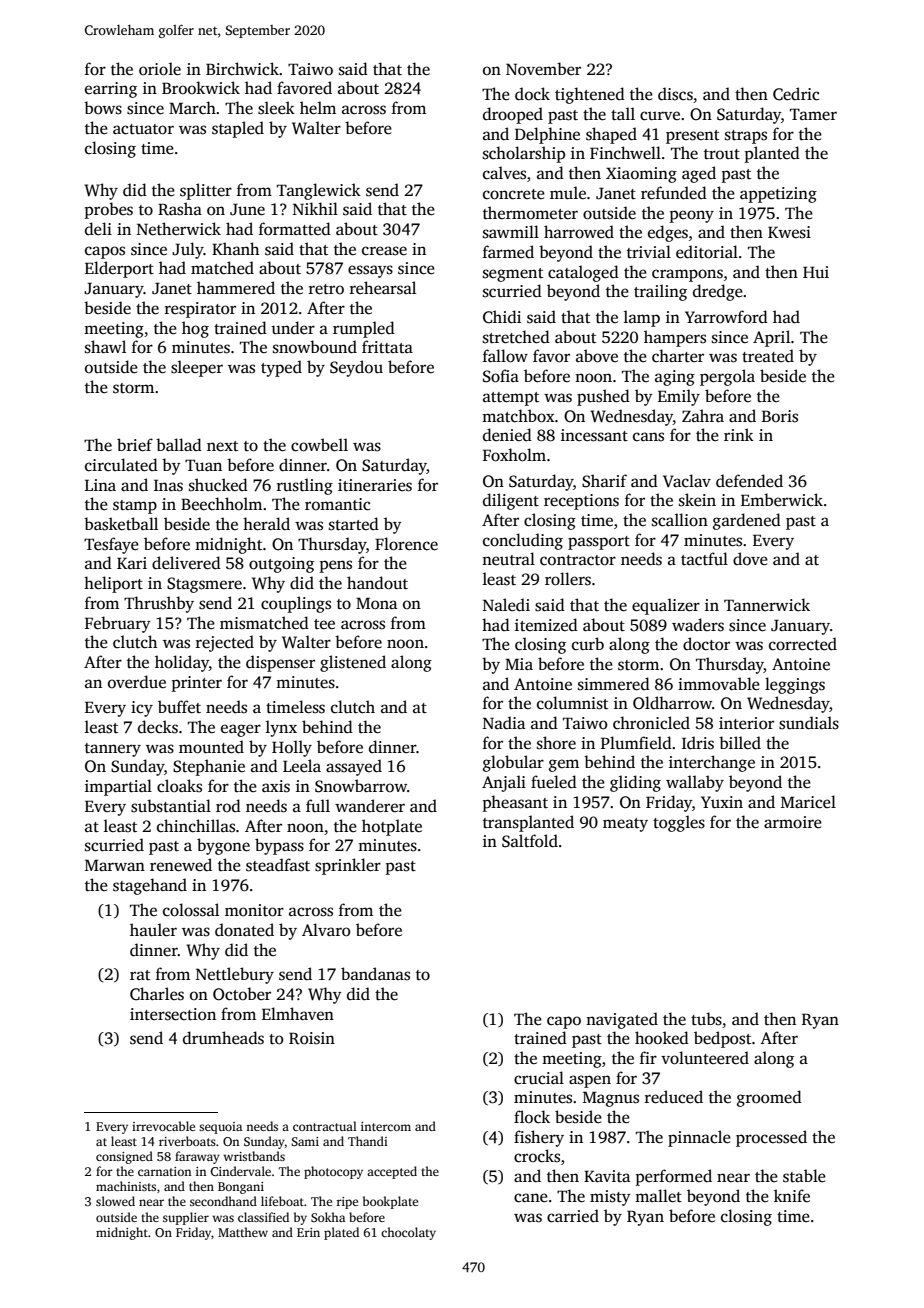 The height and width of the screenshot is (1308, 924). Describe the element at coordinates (195, 329) in the screenshot. I see `hog` at that location.
